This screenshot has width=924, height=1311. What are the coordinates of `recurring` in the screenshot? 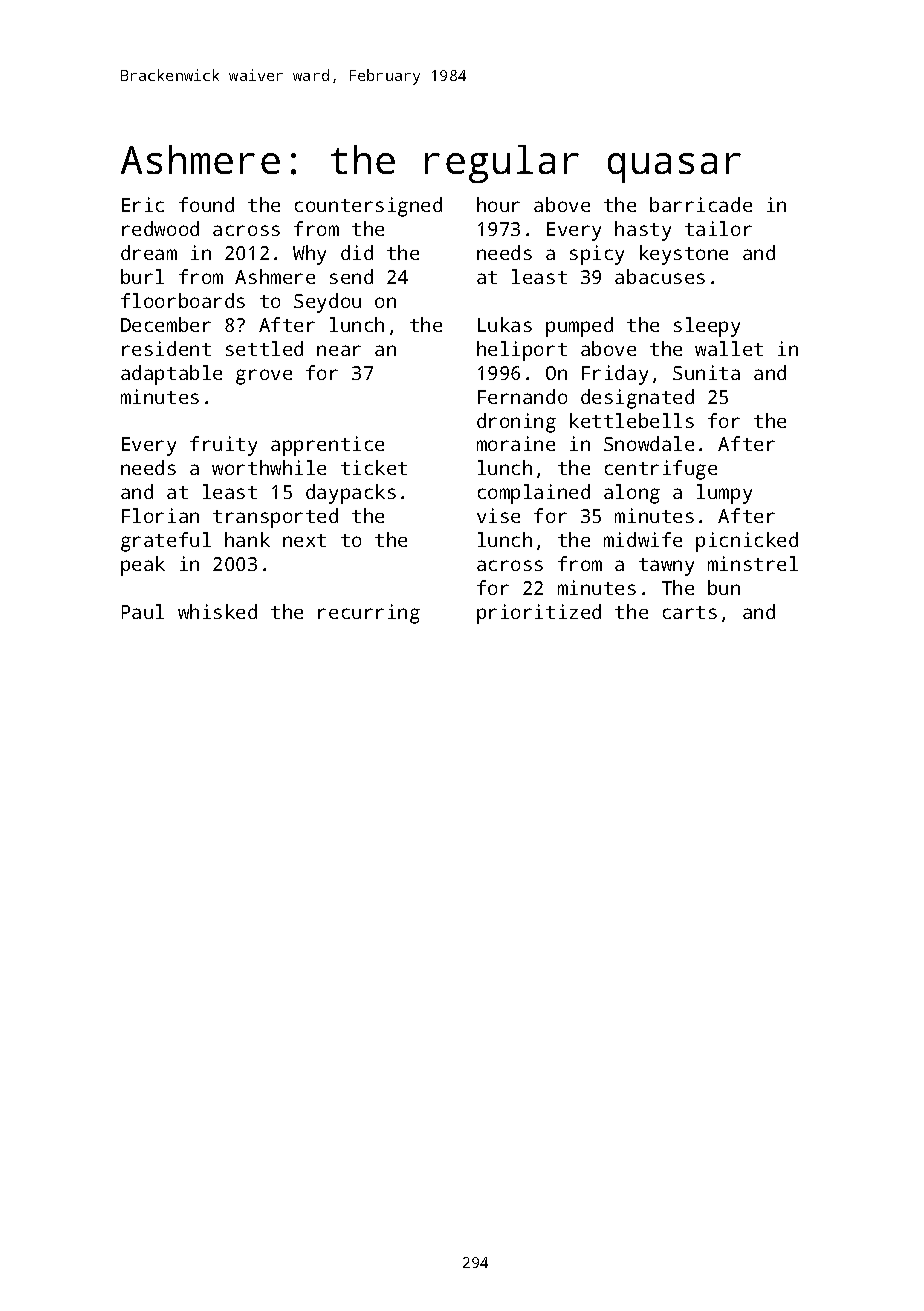 It's located at (369, 614).
